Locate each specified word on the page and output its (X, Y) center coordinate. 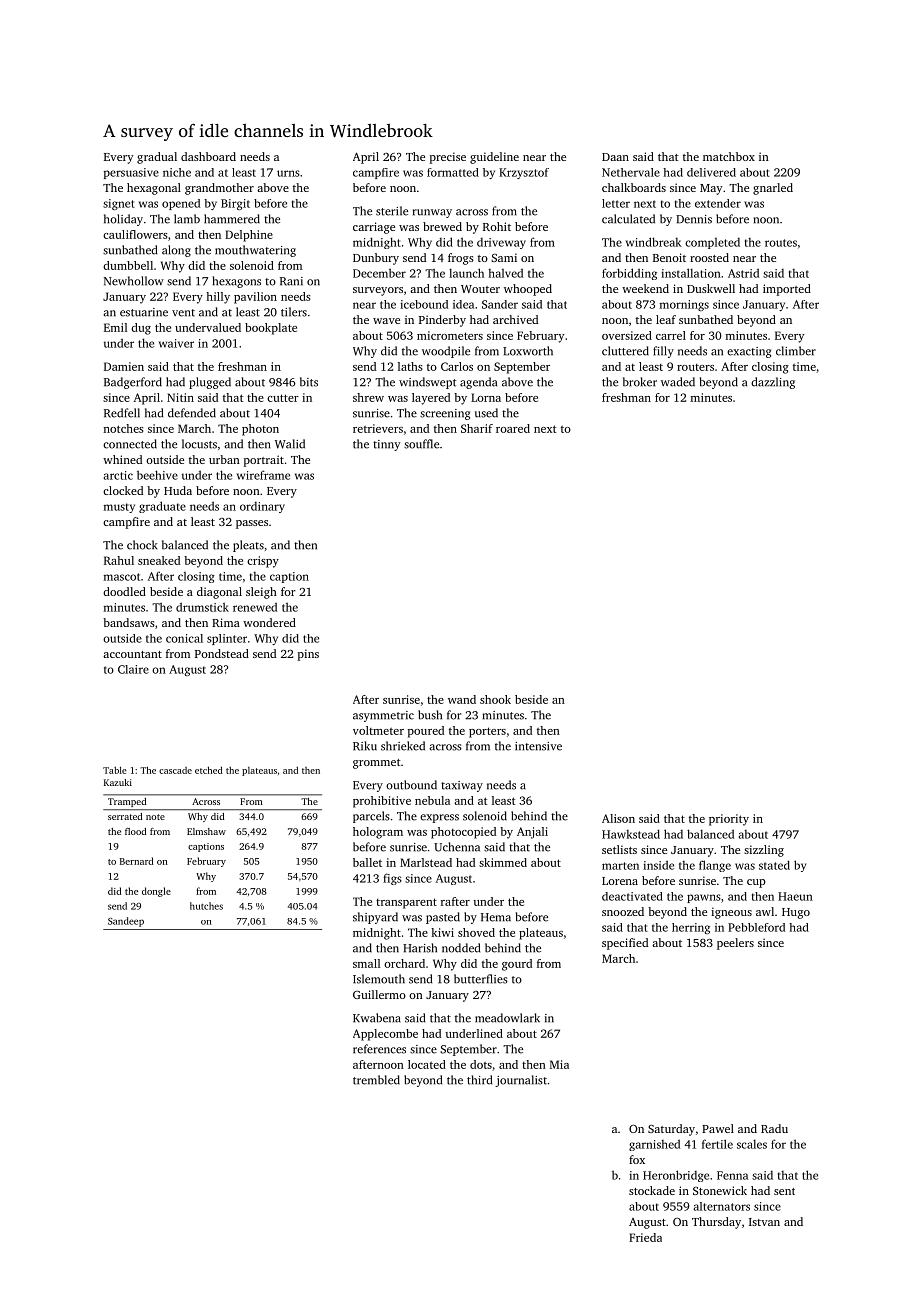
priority (729, 820)
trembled (376, 1080)
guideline (494, 158)
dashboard (208, 156)
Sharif (477, 428)
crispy (263, 562)
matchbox (729, 156)
